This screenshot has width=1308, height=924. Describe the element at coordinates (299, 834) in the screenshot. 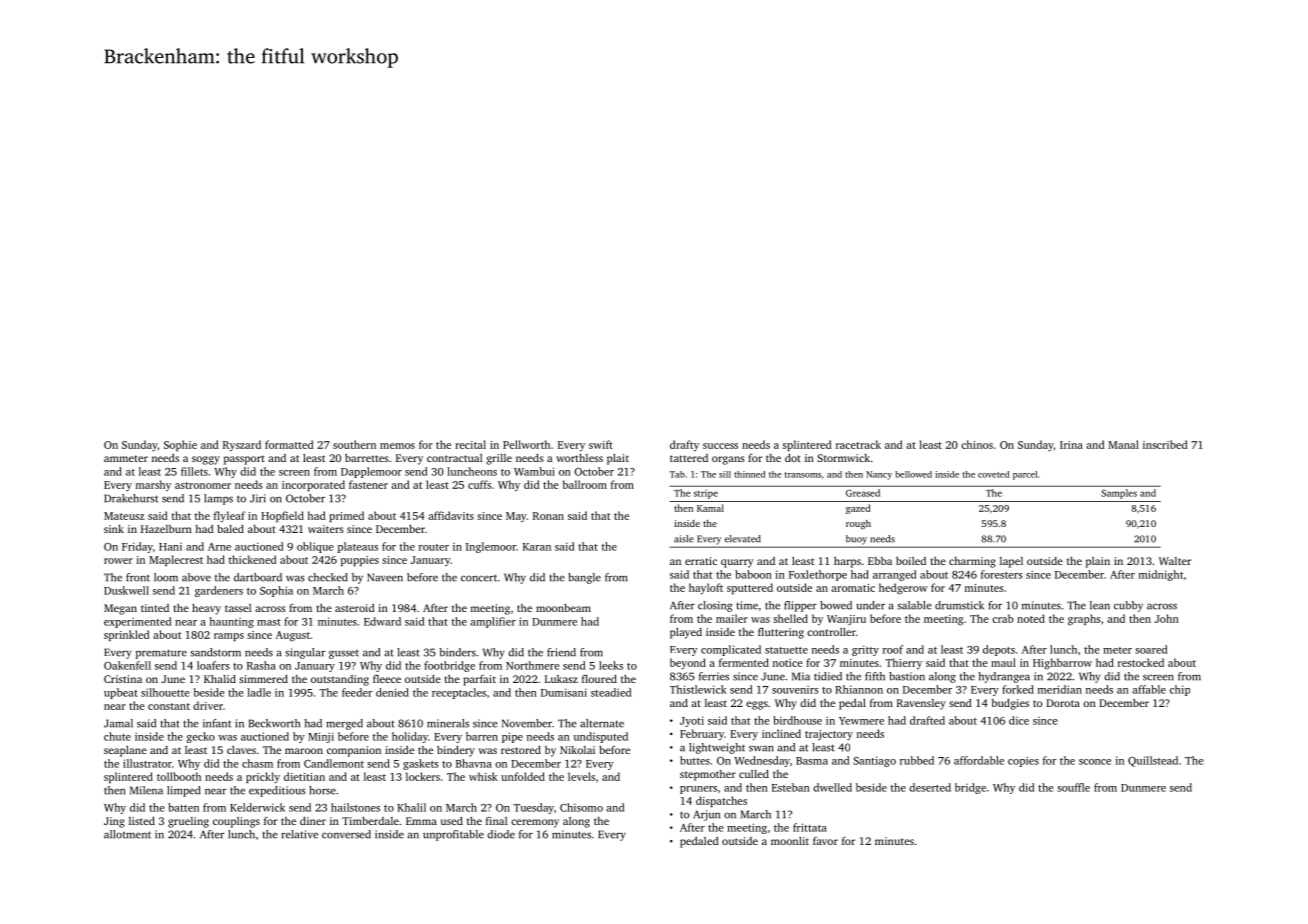

I see `relative` at that location.
